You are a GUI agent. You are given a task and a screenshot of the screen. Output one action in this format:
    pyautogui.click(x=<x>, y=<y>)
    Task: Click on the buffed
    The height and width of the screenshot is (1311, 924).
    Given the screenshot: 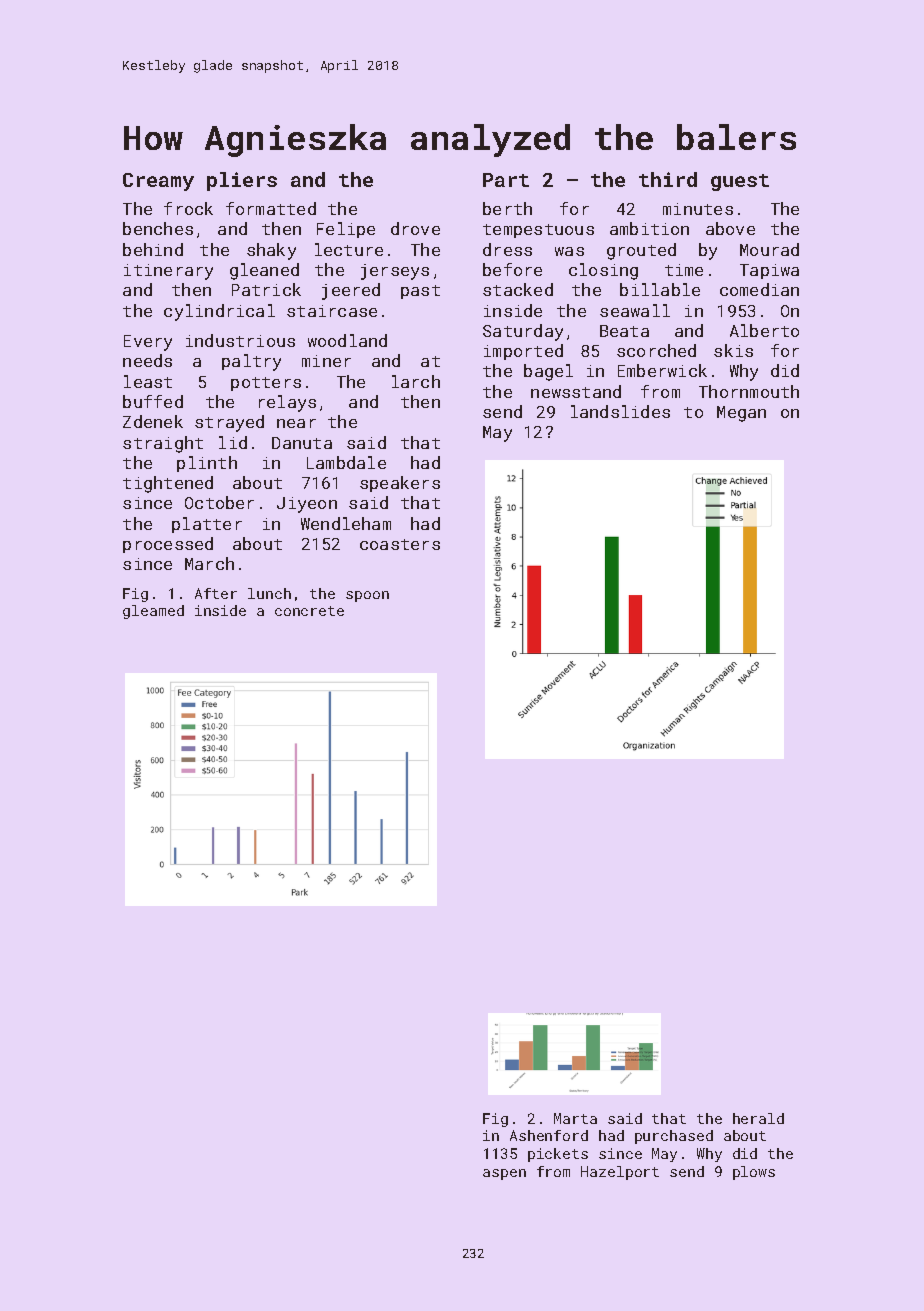 What is the action you would take?
    pyautogui.click(x=153, y=401)
